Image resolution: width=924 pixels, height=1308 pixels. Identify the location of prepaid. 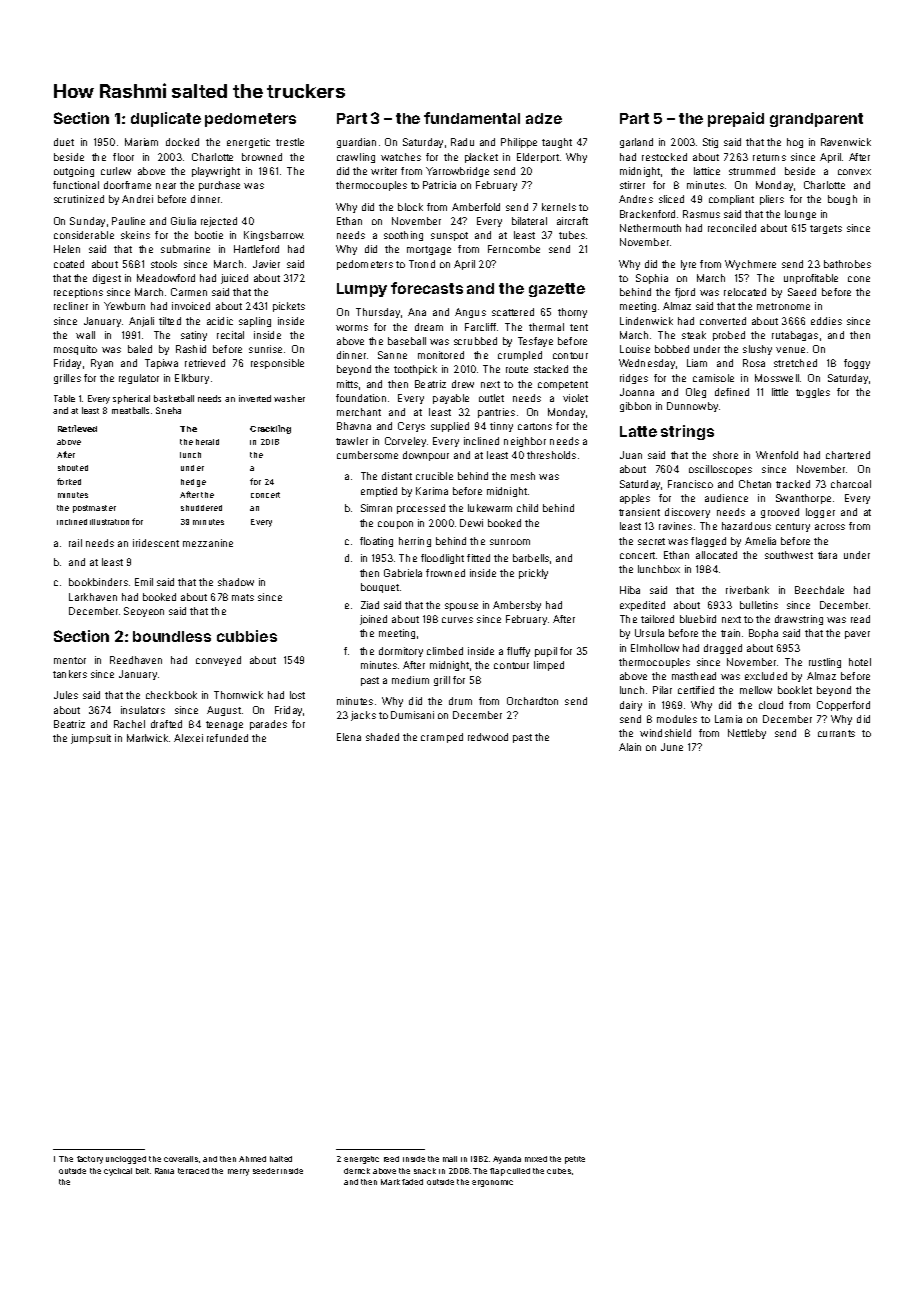
(736, 119).
